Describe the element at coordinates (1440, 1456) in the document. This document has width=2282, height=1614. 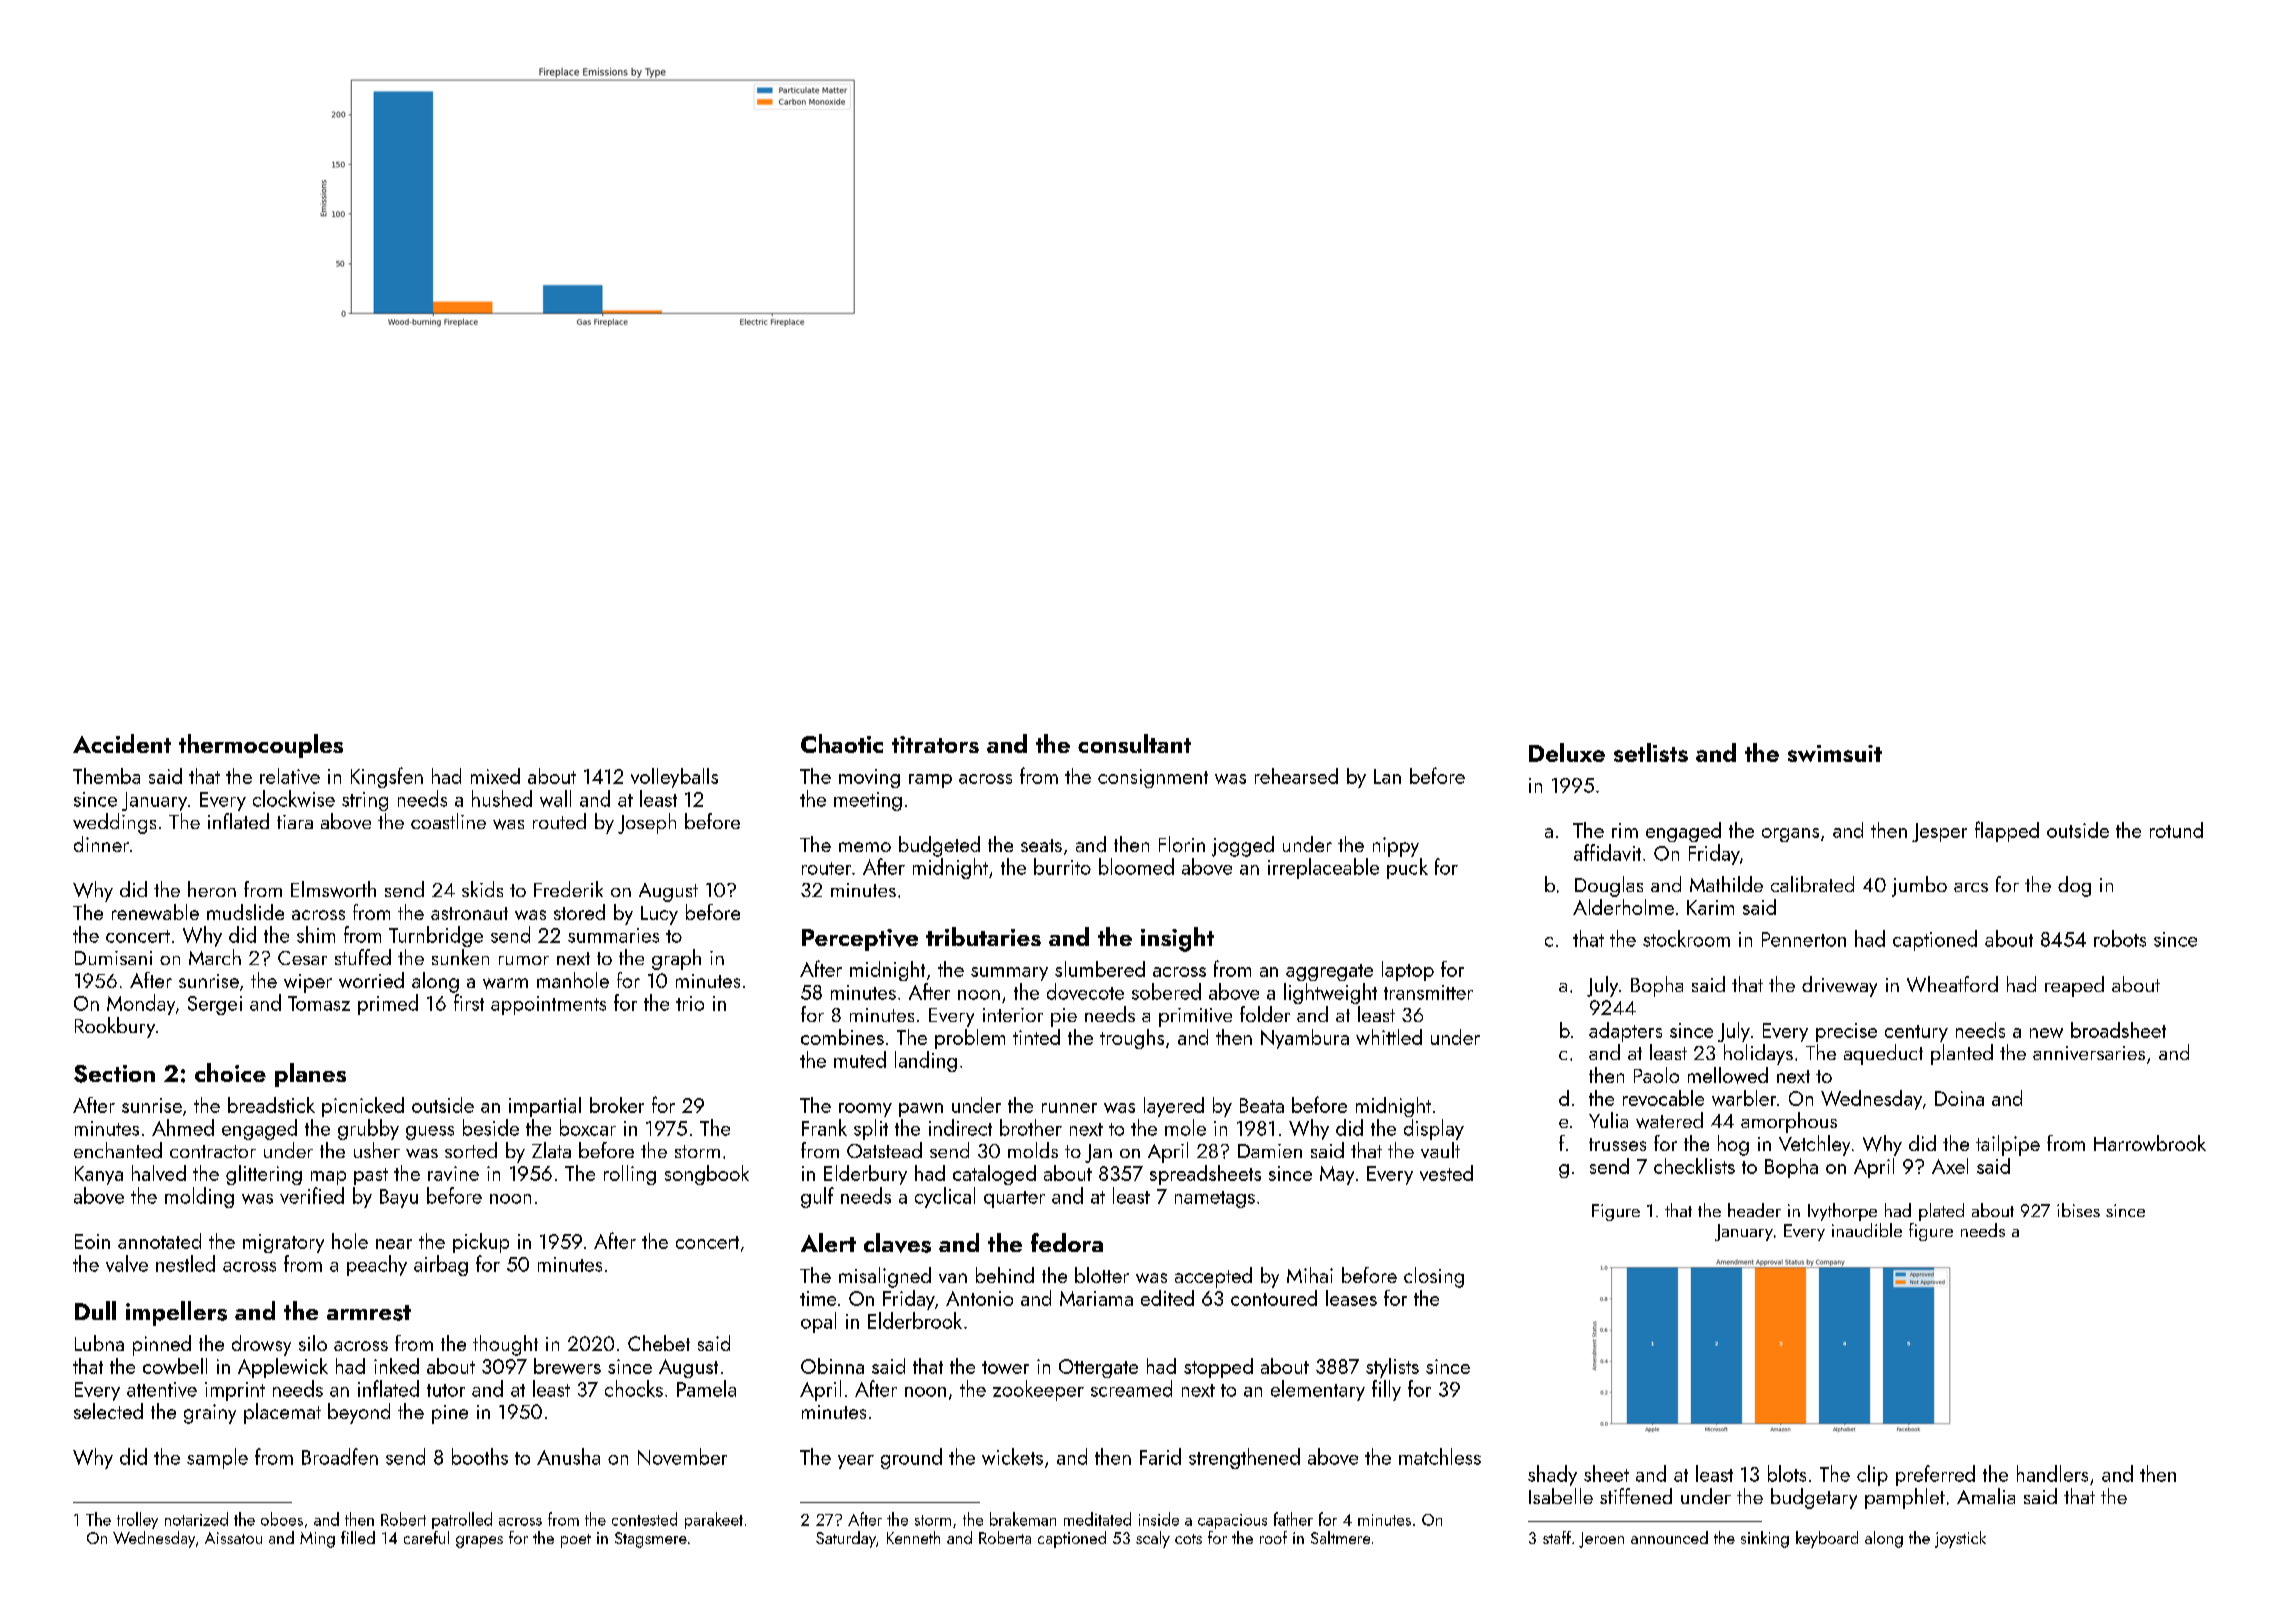
I see `matchless` at that location.
